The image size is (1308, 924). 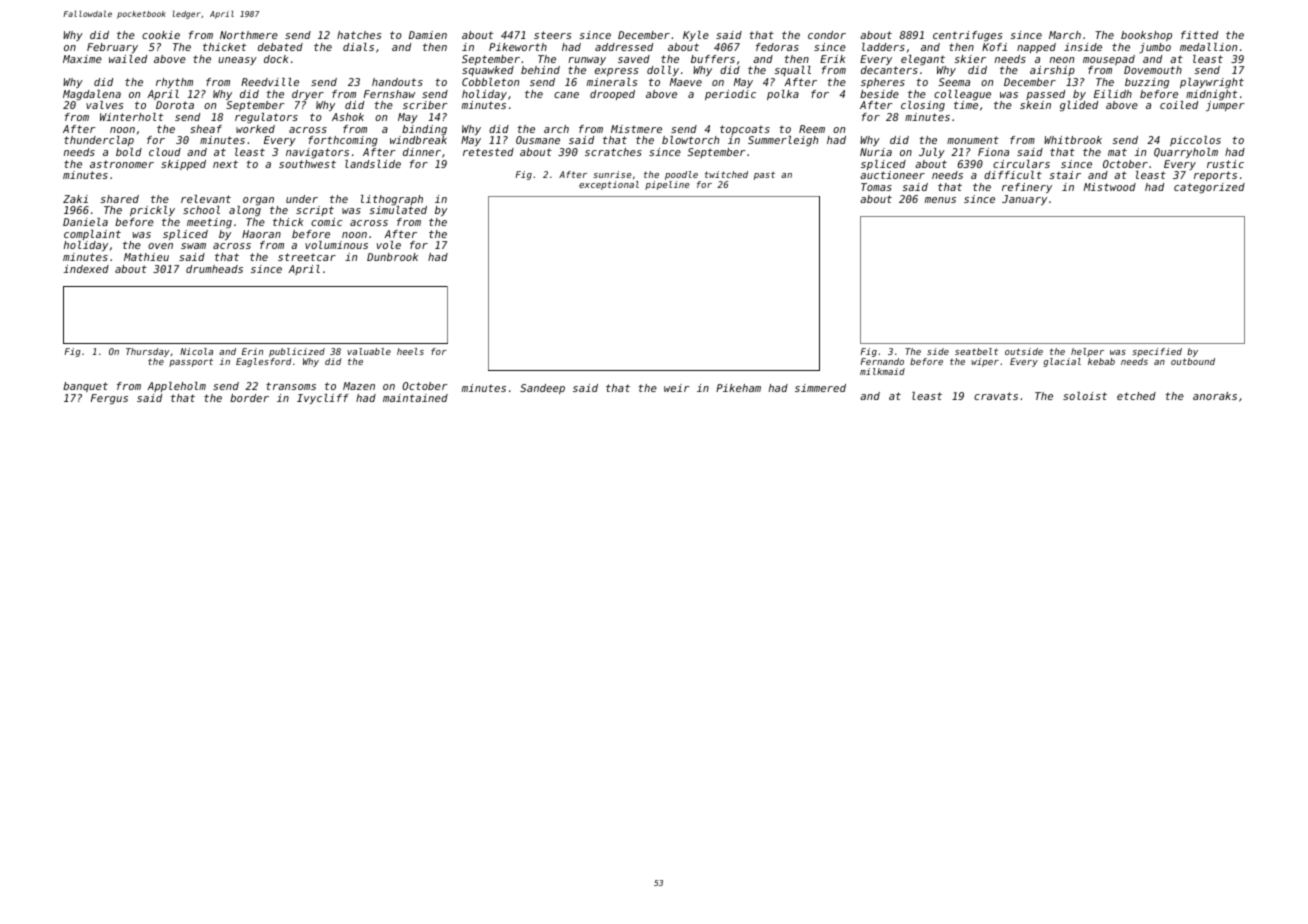 What do you see at coordinates (993, 152) in the screenshot?
I see `Fiona` at bounding box center [993, 152].
